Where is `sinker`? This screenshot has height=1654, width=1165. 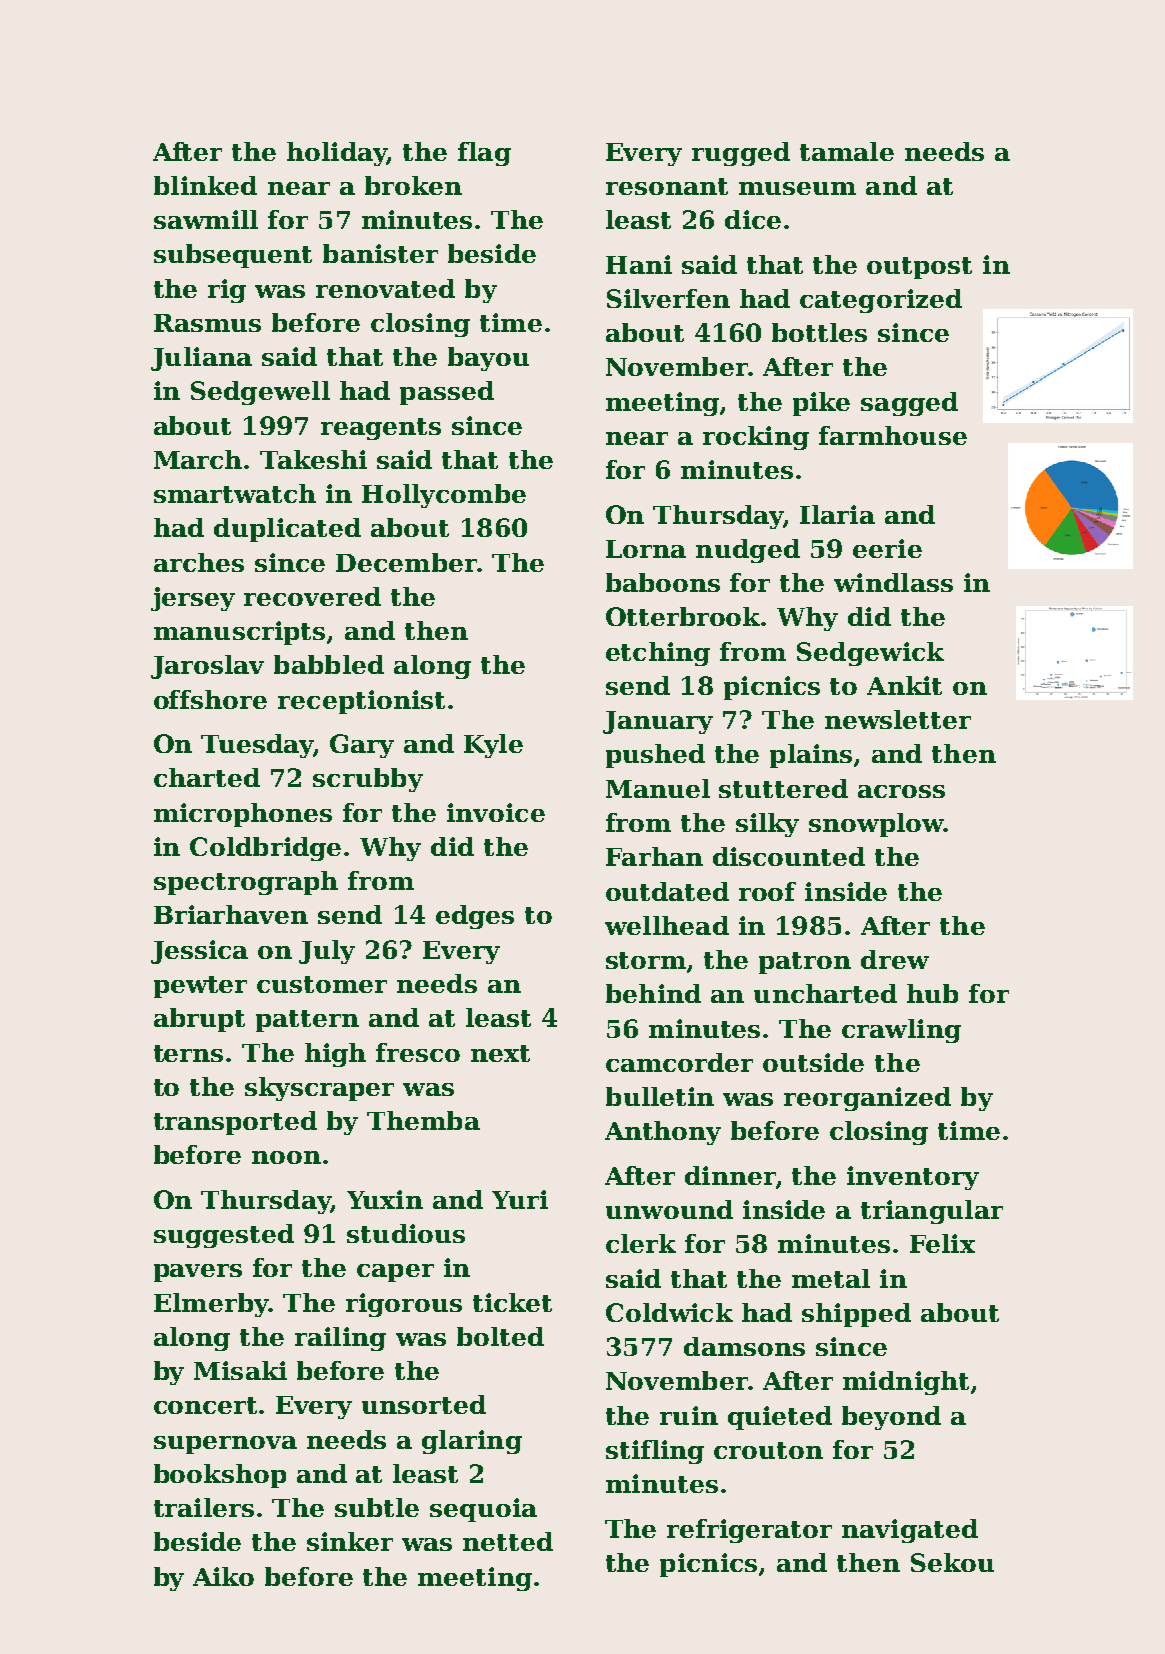 sinker is located at coordinates (350, 1541).
